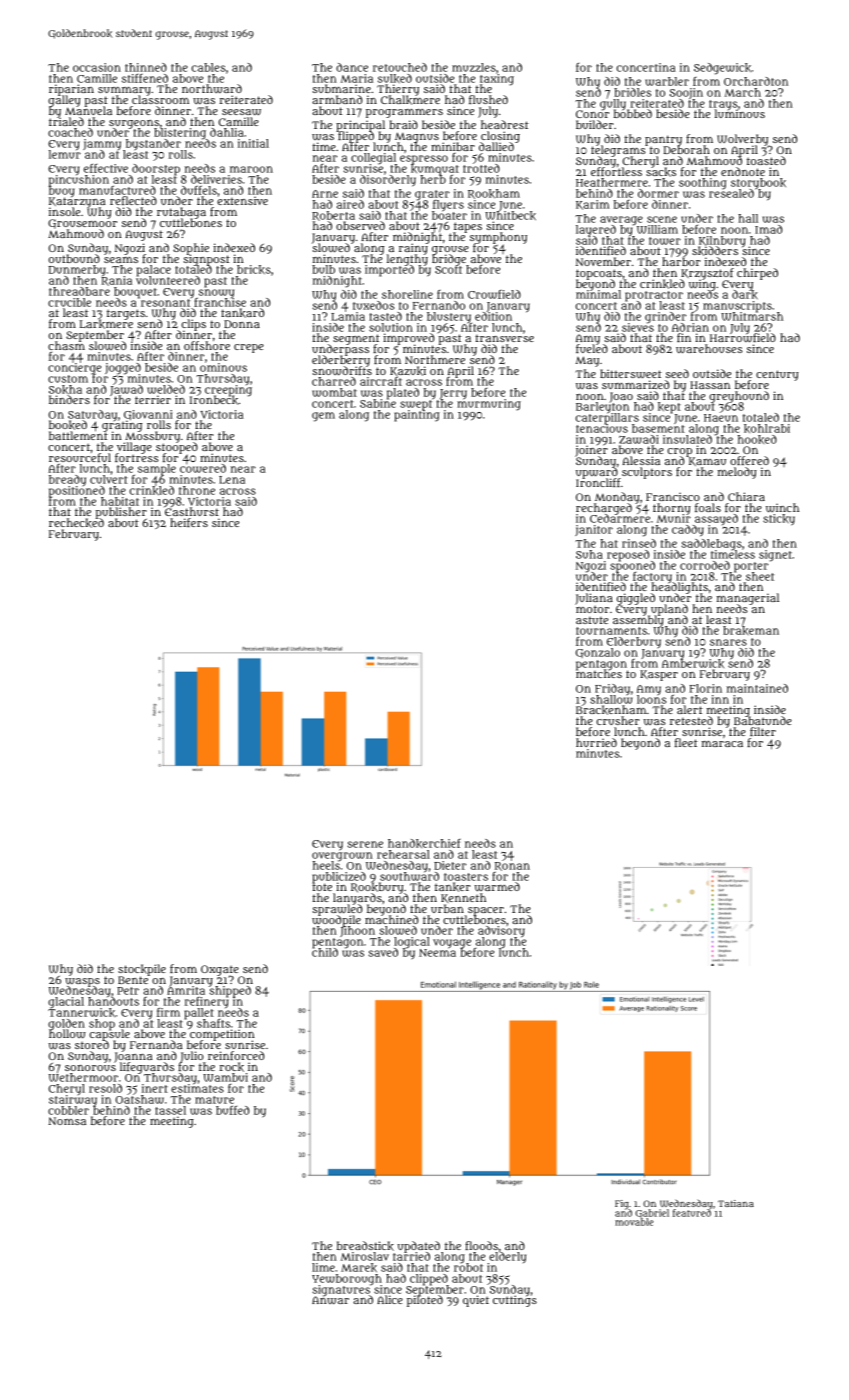 Image resolution: width=849 pixels, height=1400 pixels. What do you see at coordinates (722, 69) in the screenshot?
I see `Sedgewick` at bounding box center [722, 69].
